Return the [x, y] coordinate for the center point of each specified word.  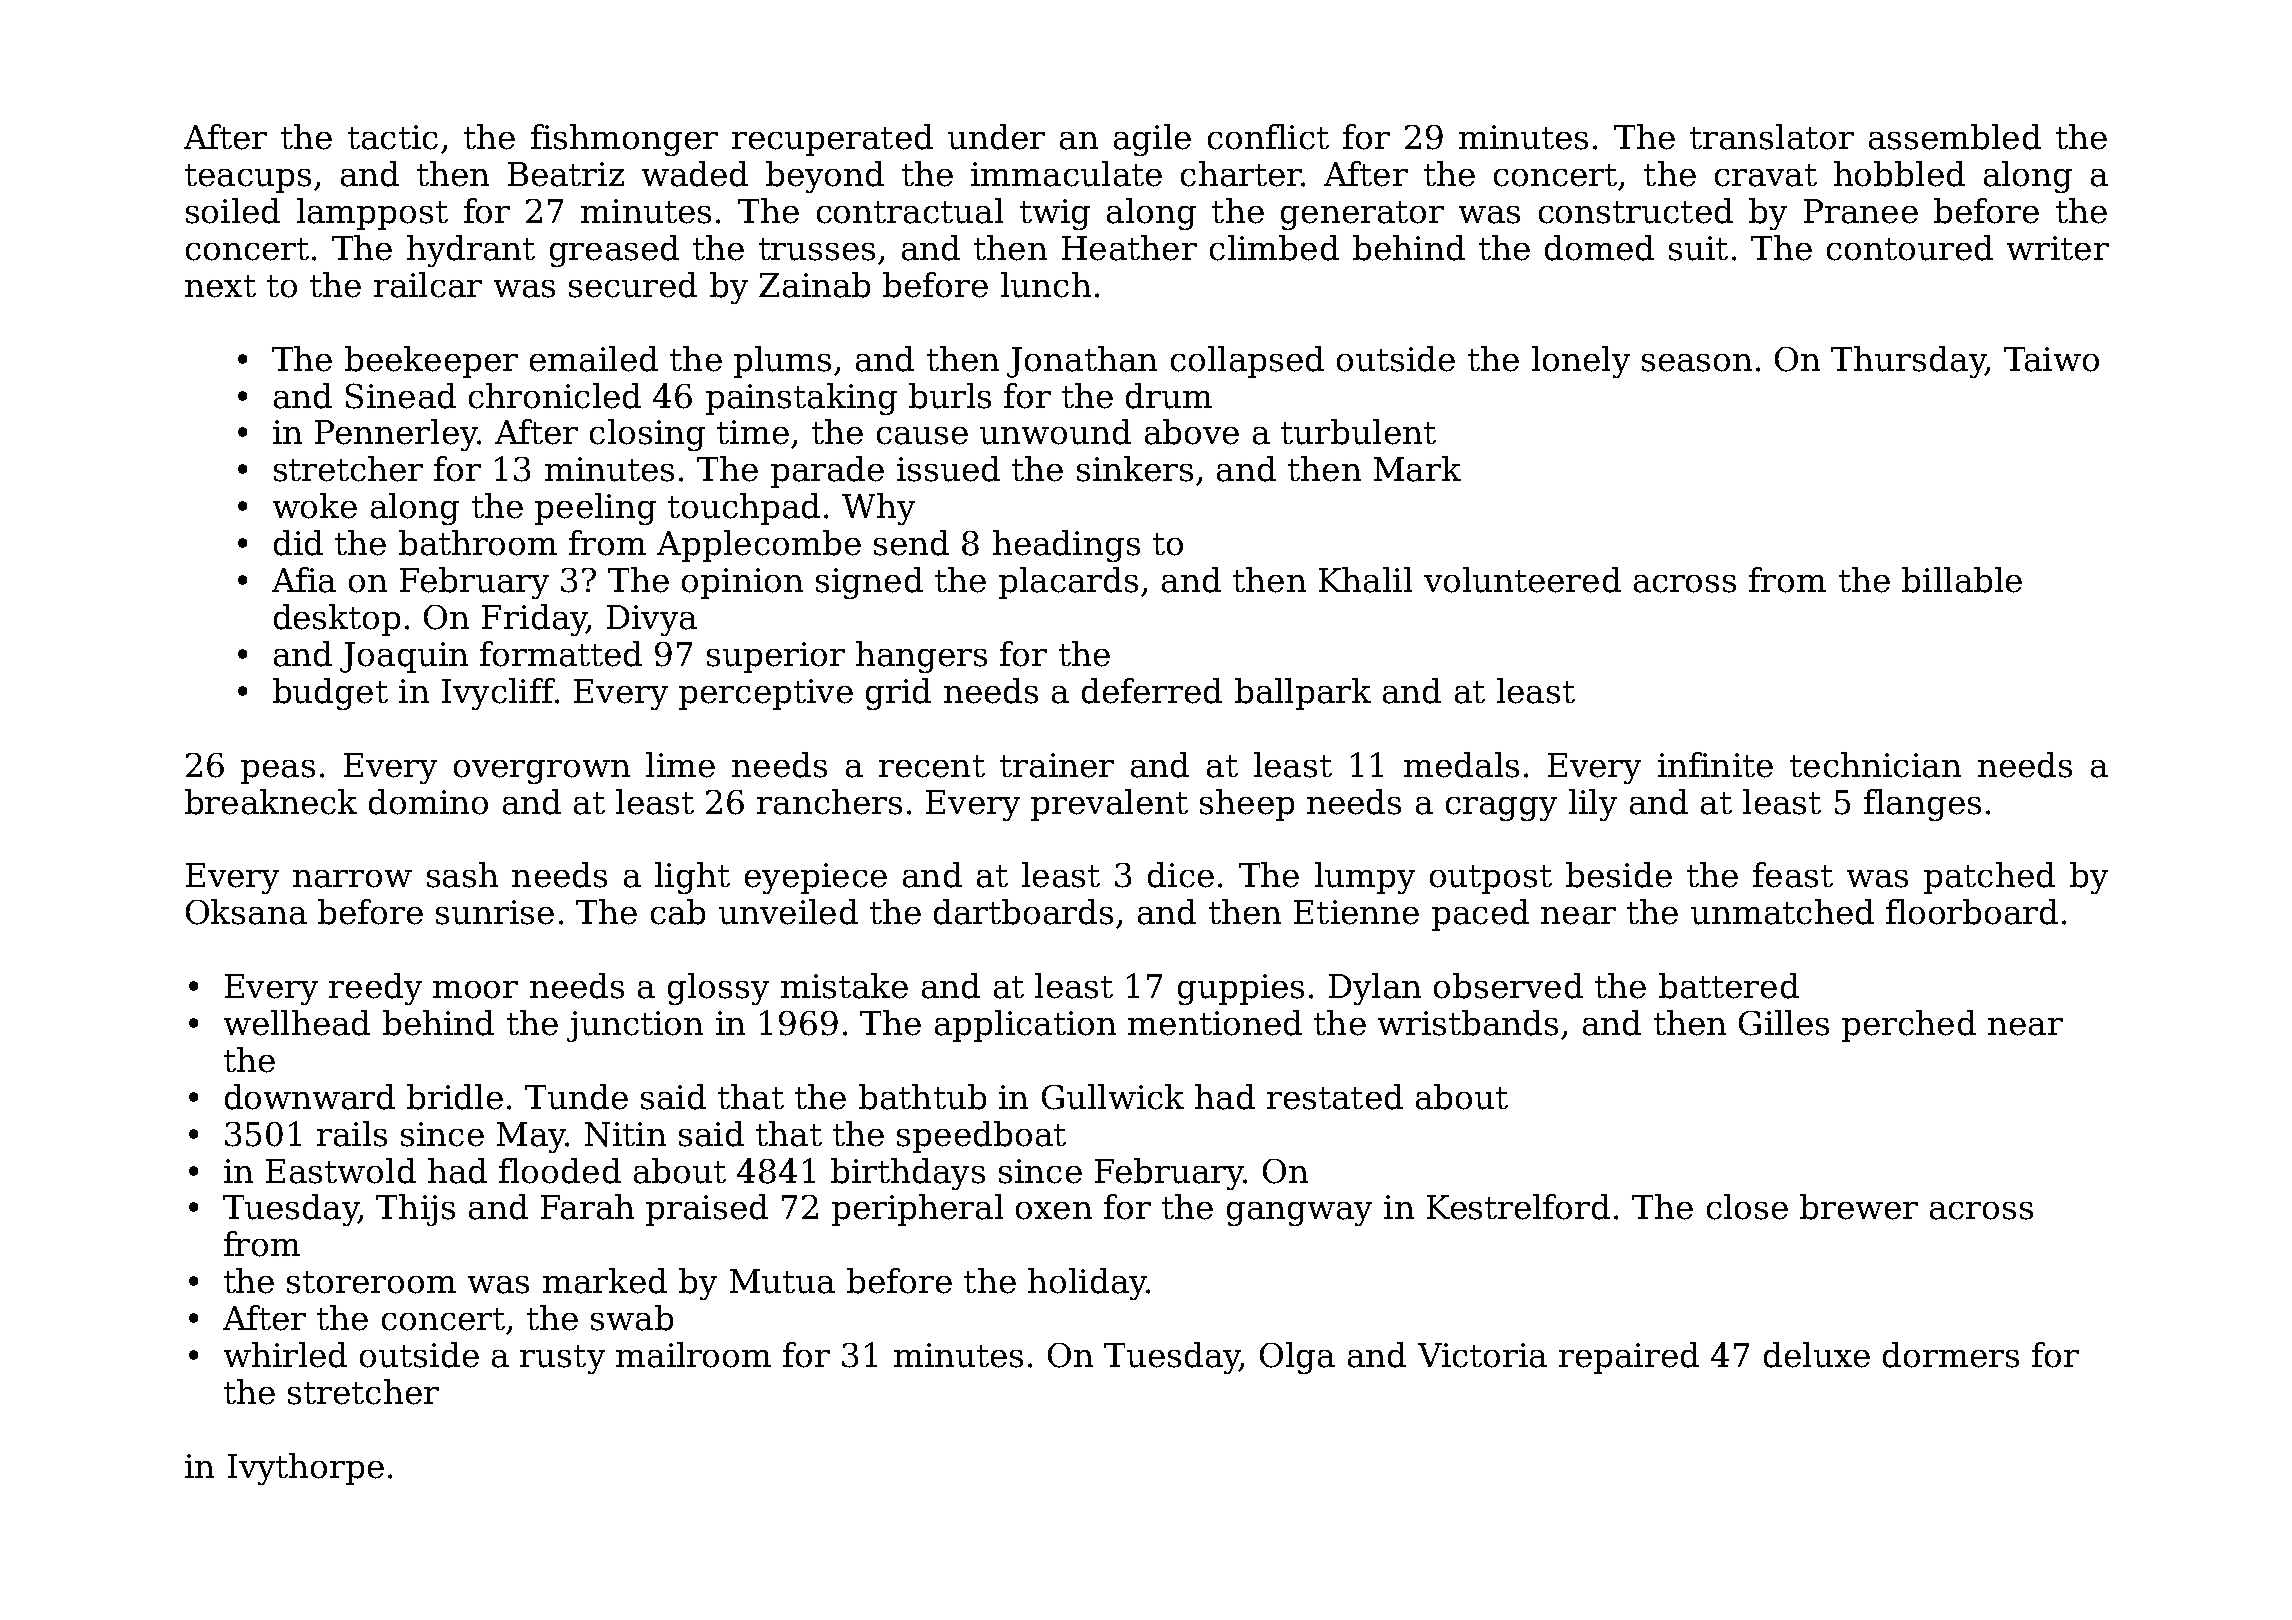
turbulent [1358, 432]
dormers [1951, 1355]
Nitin [625, 1134]
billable [1962, 580]
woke [315, 506]
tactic [393, 137]
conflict [1268, 137]
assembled [1955, 137]
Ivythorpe [306, 1469]
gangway [1299, 1214]
